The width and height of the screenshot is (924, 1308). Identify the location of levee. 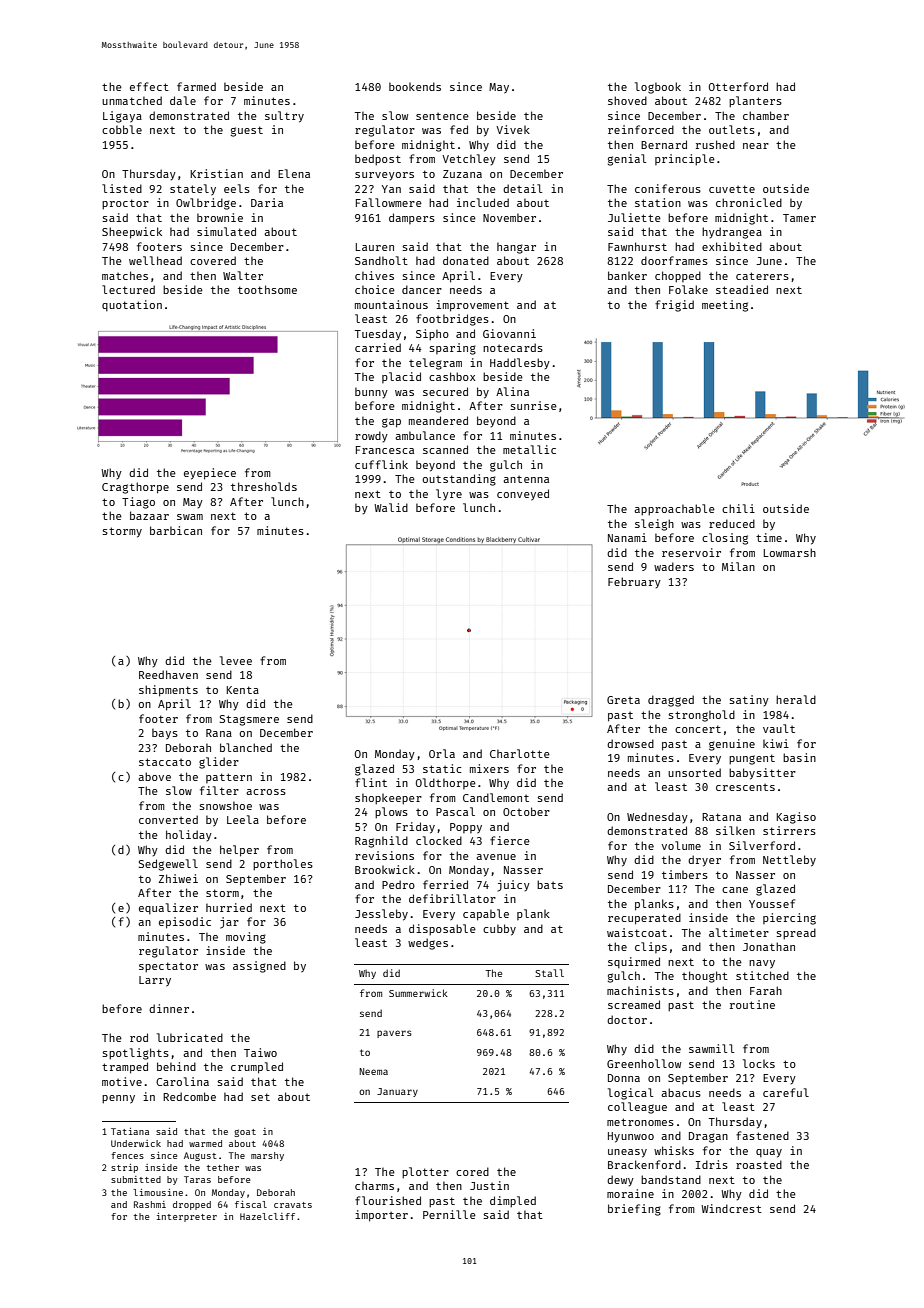
(236, 660).
